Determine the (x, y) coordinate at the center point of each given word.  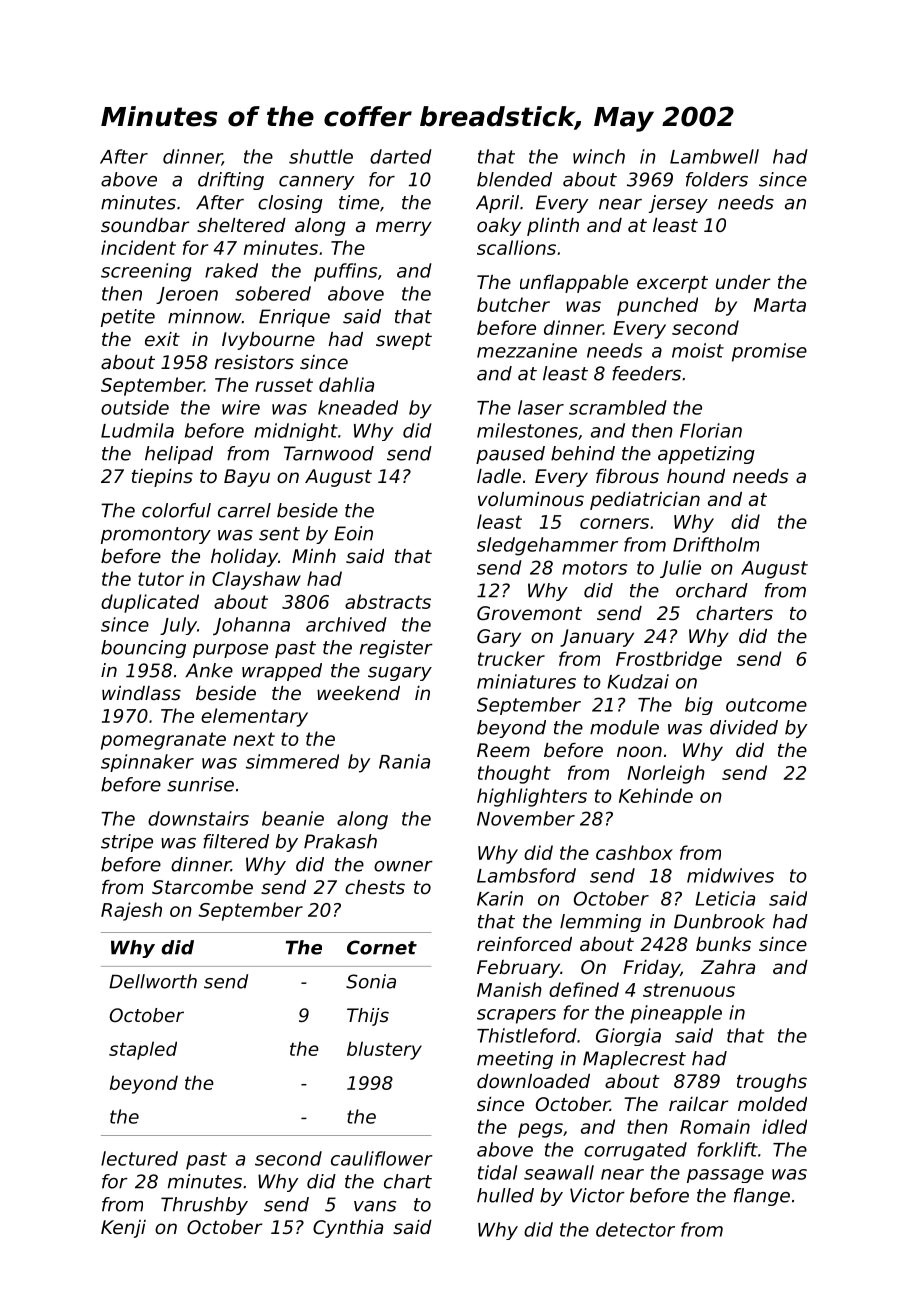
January (597, 638)
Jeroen (187, 295)
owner (403, 866)
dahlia (346, 384)
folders (717, 179)
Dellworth (153, 981)
